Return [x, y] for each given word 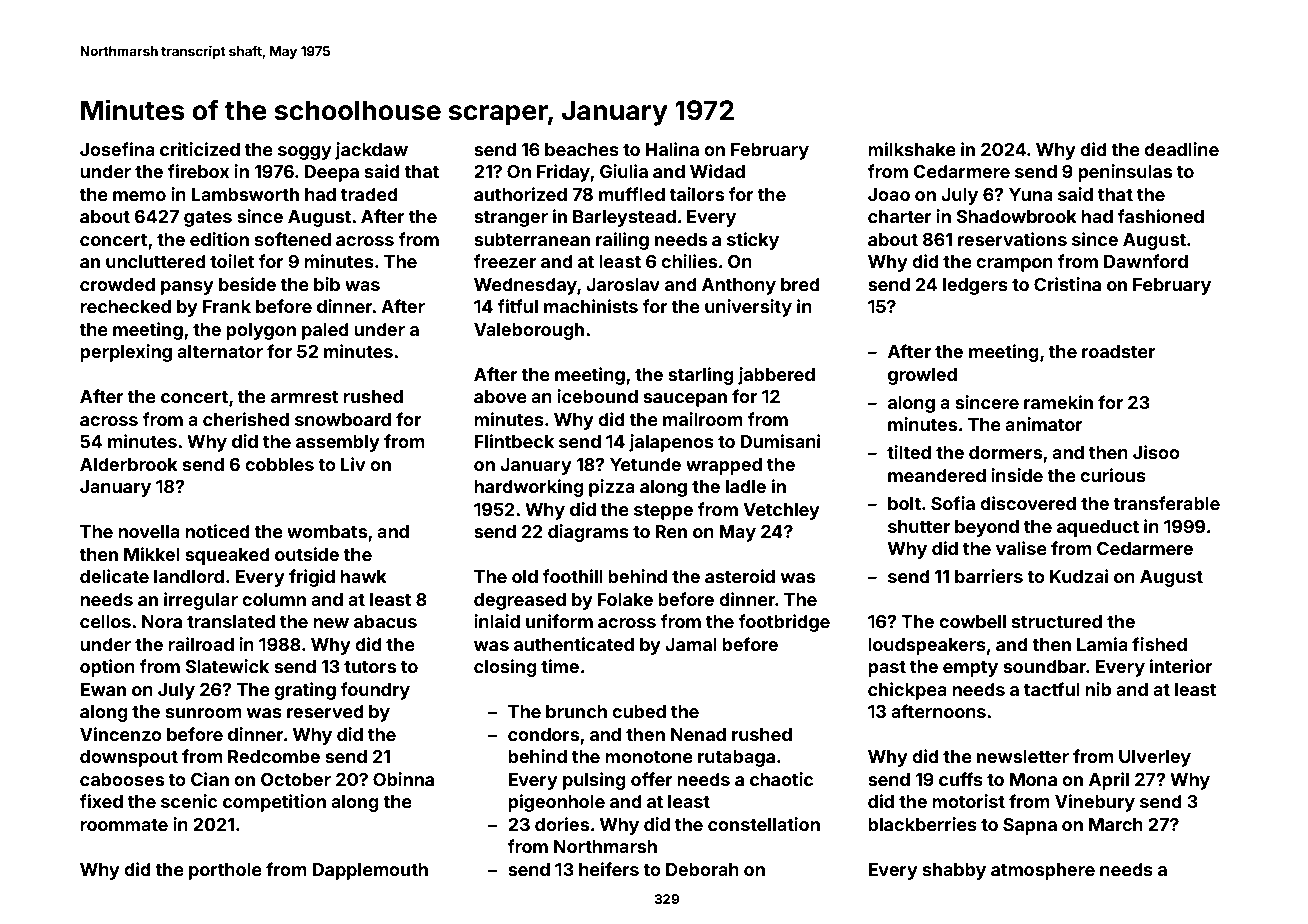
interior [1181, 666]
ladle [746, 486]
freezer [504, 261]
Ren [671, 531]
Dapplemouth [370, 871]
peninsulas [1125, 173]
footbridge [784, 623]
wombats [327, 531]
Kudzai [1079, 576]
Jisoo [1156, 452]
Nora [162, 621]
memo [139, 196]
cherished [246, 419]
